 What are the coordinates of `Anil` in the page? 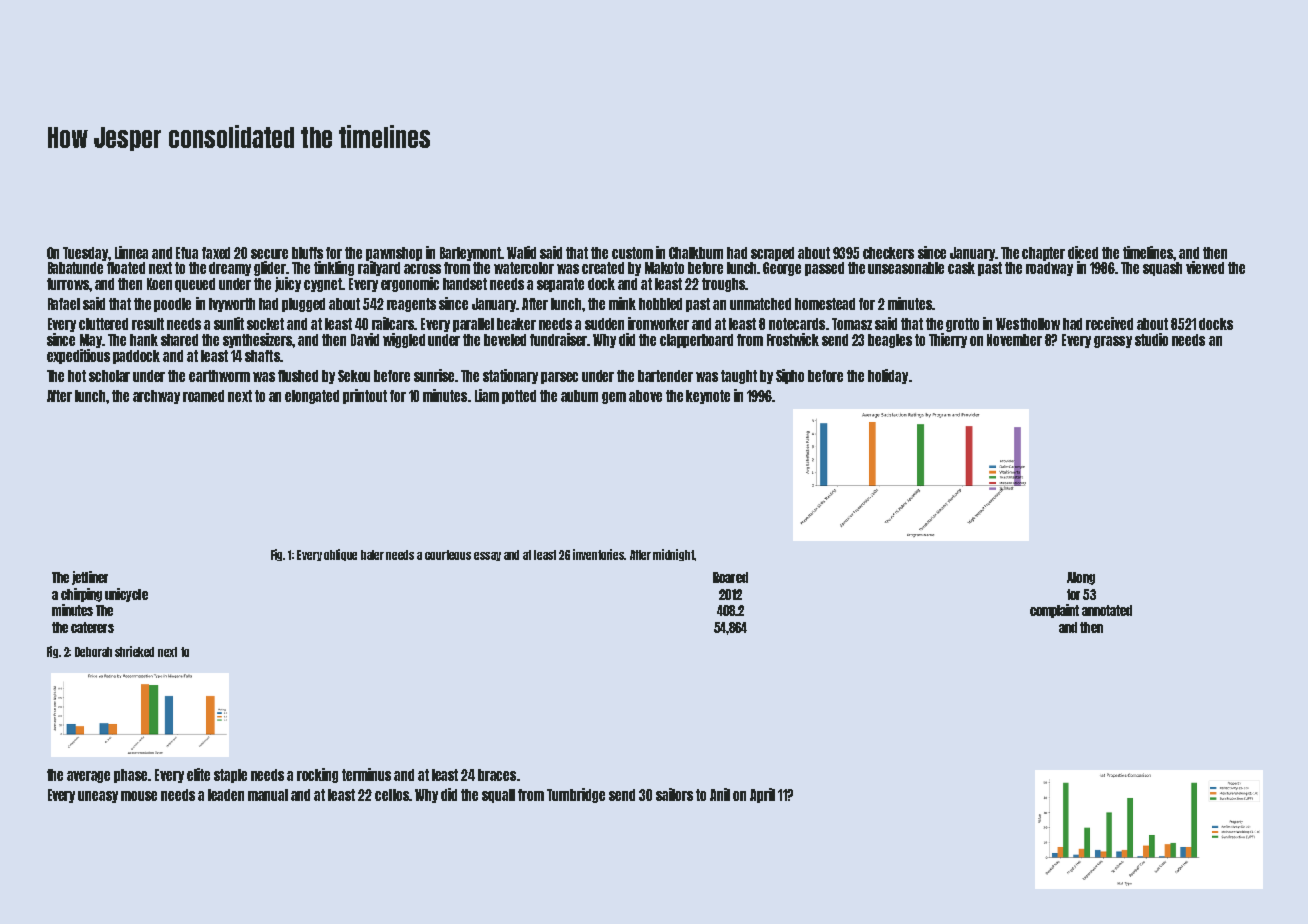 It's located at (720, 794).
